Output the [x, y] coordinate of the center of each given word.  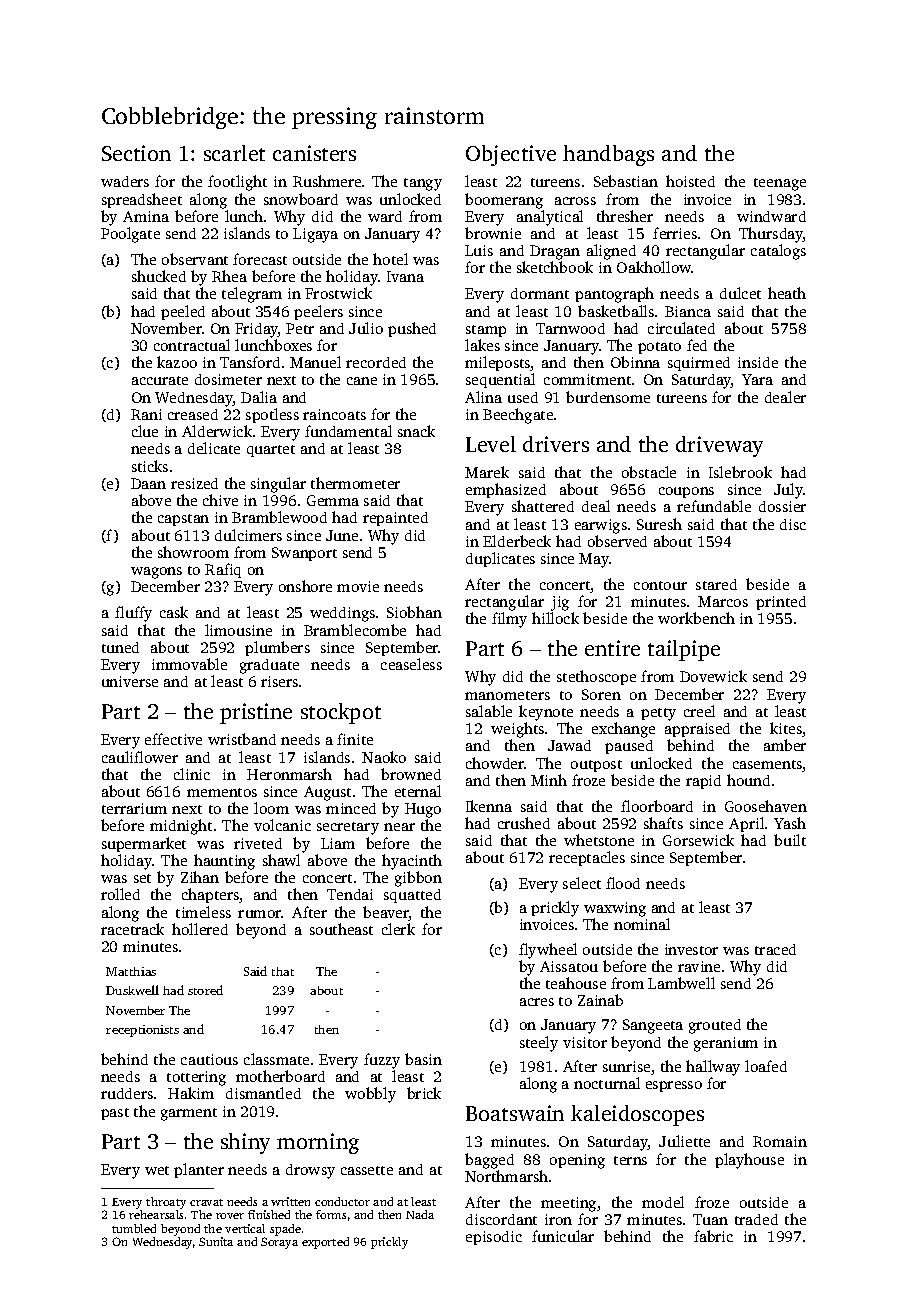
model [663, 1202]
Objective [511, 155]
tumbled [134, 1228]
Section [136, 153]
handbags [608, 155]
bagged [489, 1161]
